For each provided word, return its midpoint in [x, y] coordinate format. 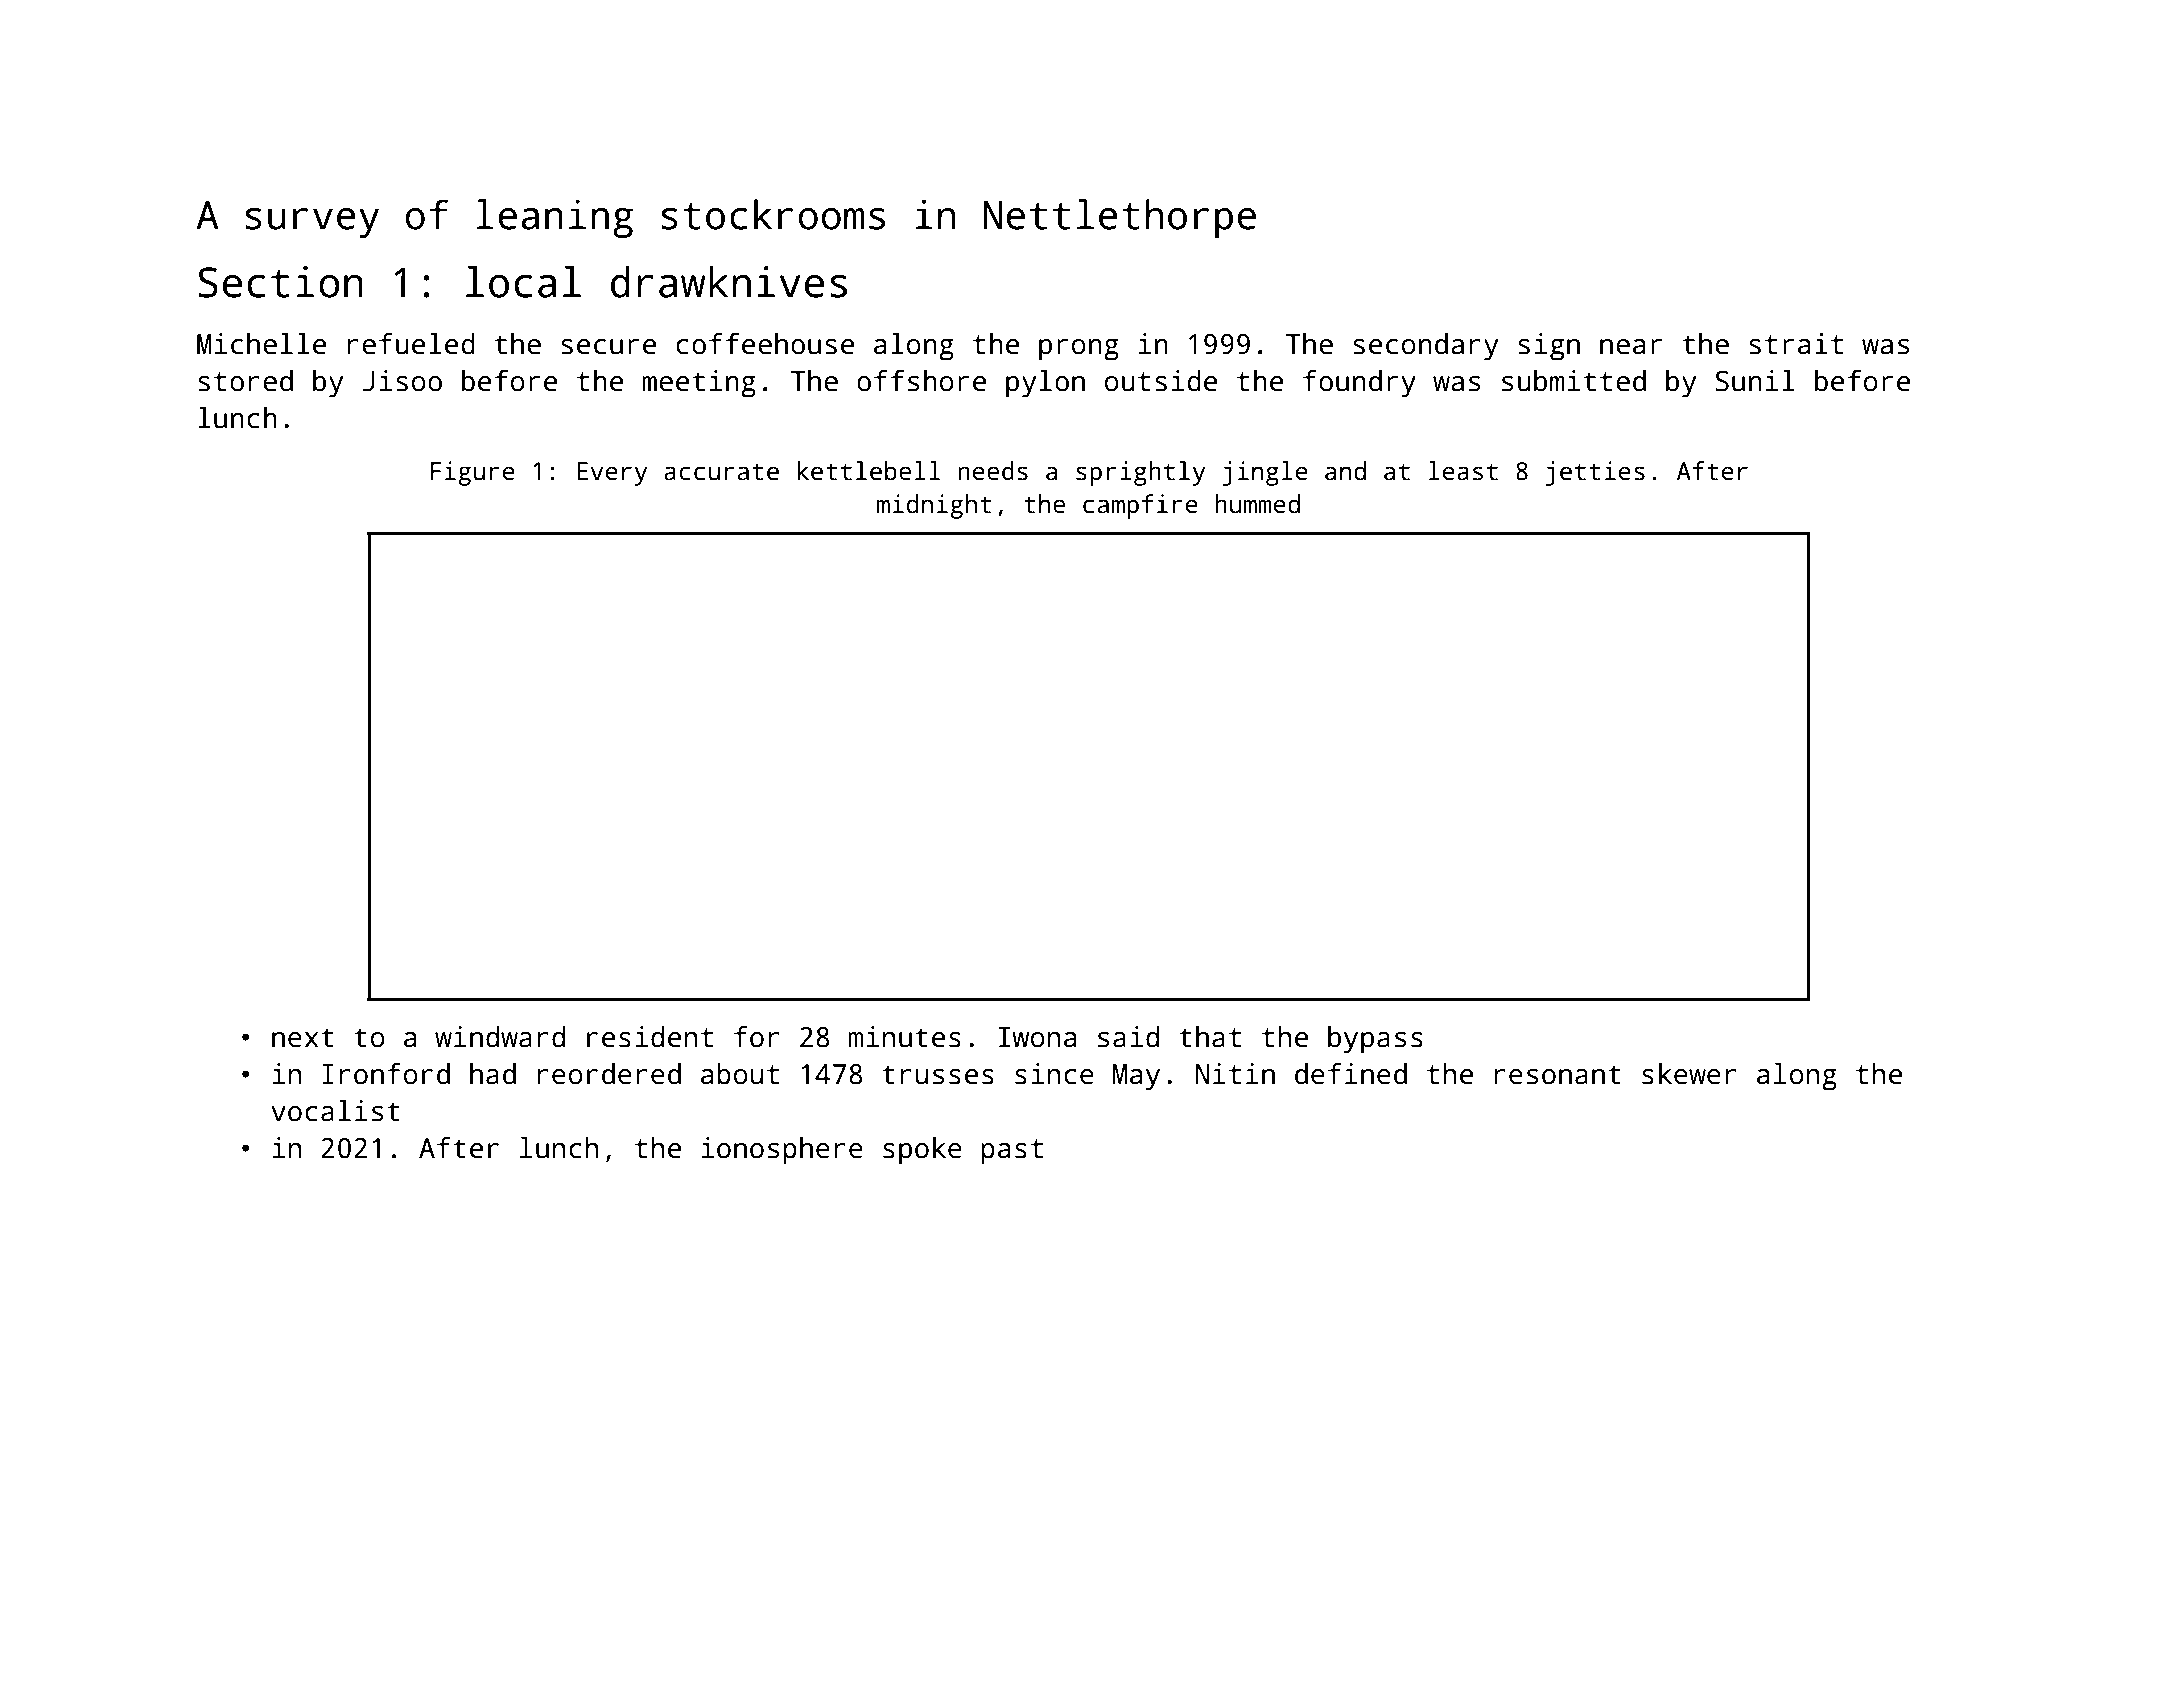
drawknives [729, 282]
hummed [1257, 504]
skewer [1689, 1074]
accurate [721, 472]
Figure [473, 473]
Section [280, 282]
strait [1796, 344]
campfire [1140, 506]
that [1210, 1037]
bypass [1375, 1040]
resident [650, 1037]
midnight [934, 506]
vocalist [335, 1111]
